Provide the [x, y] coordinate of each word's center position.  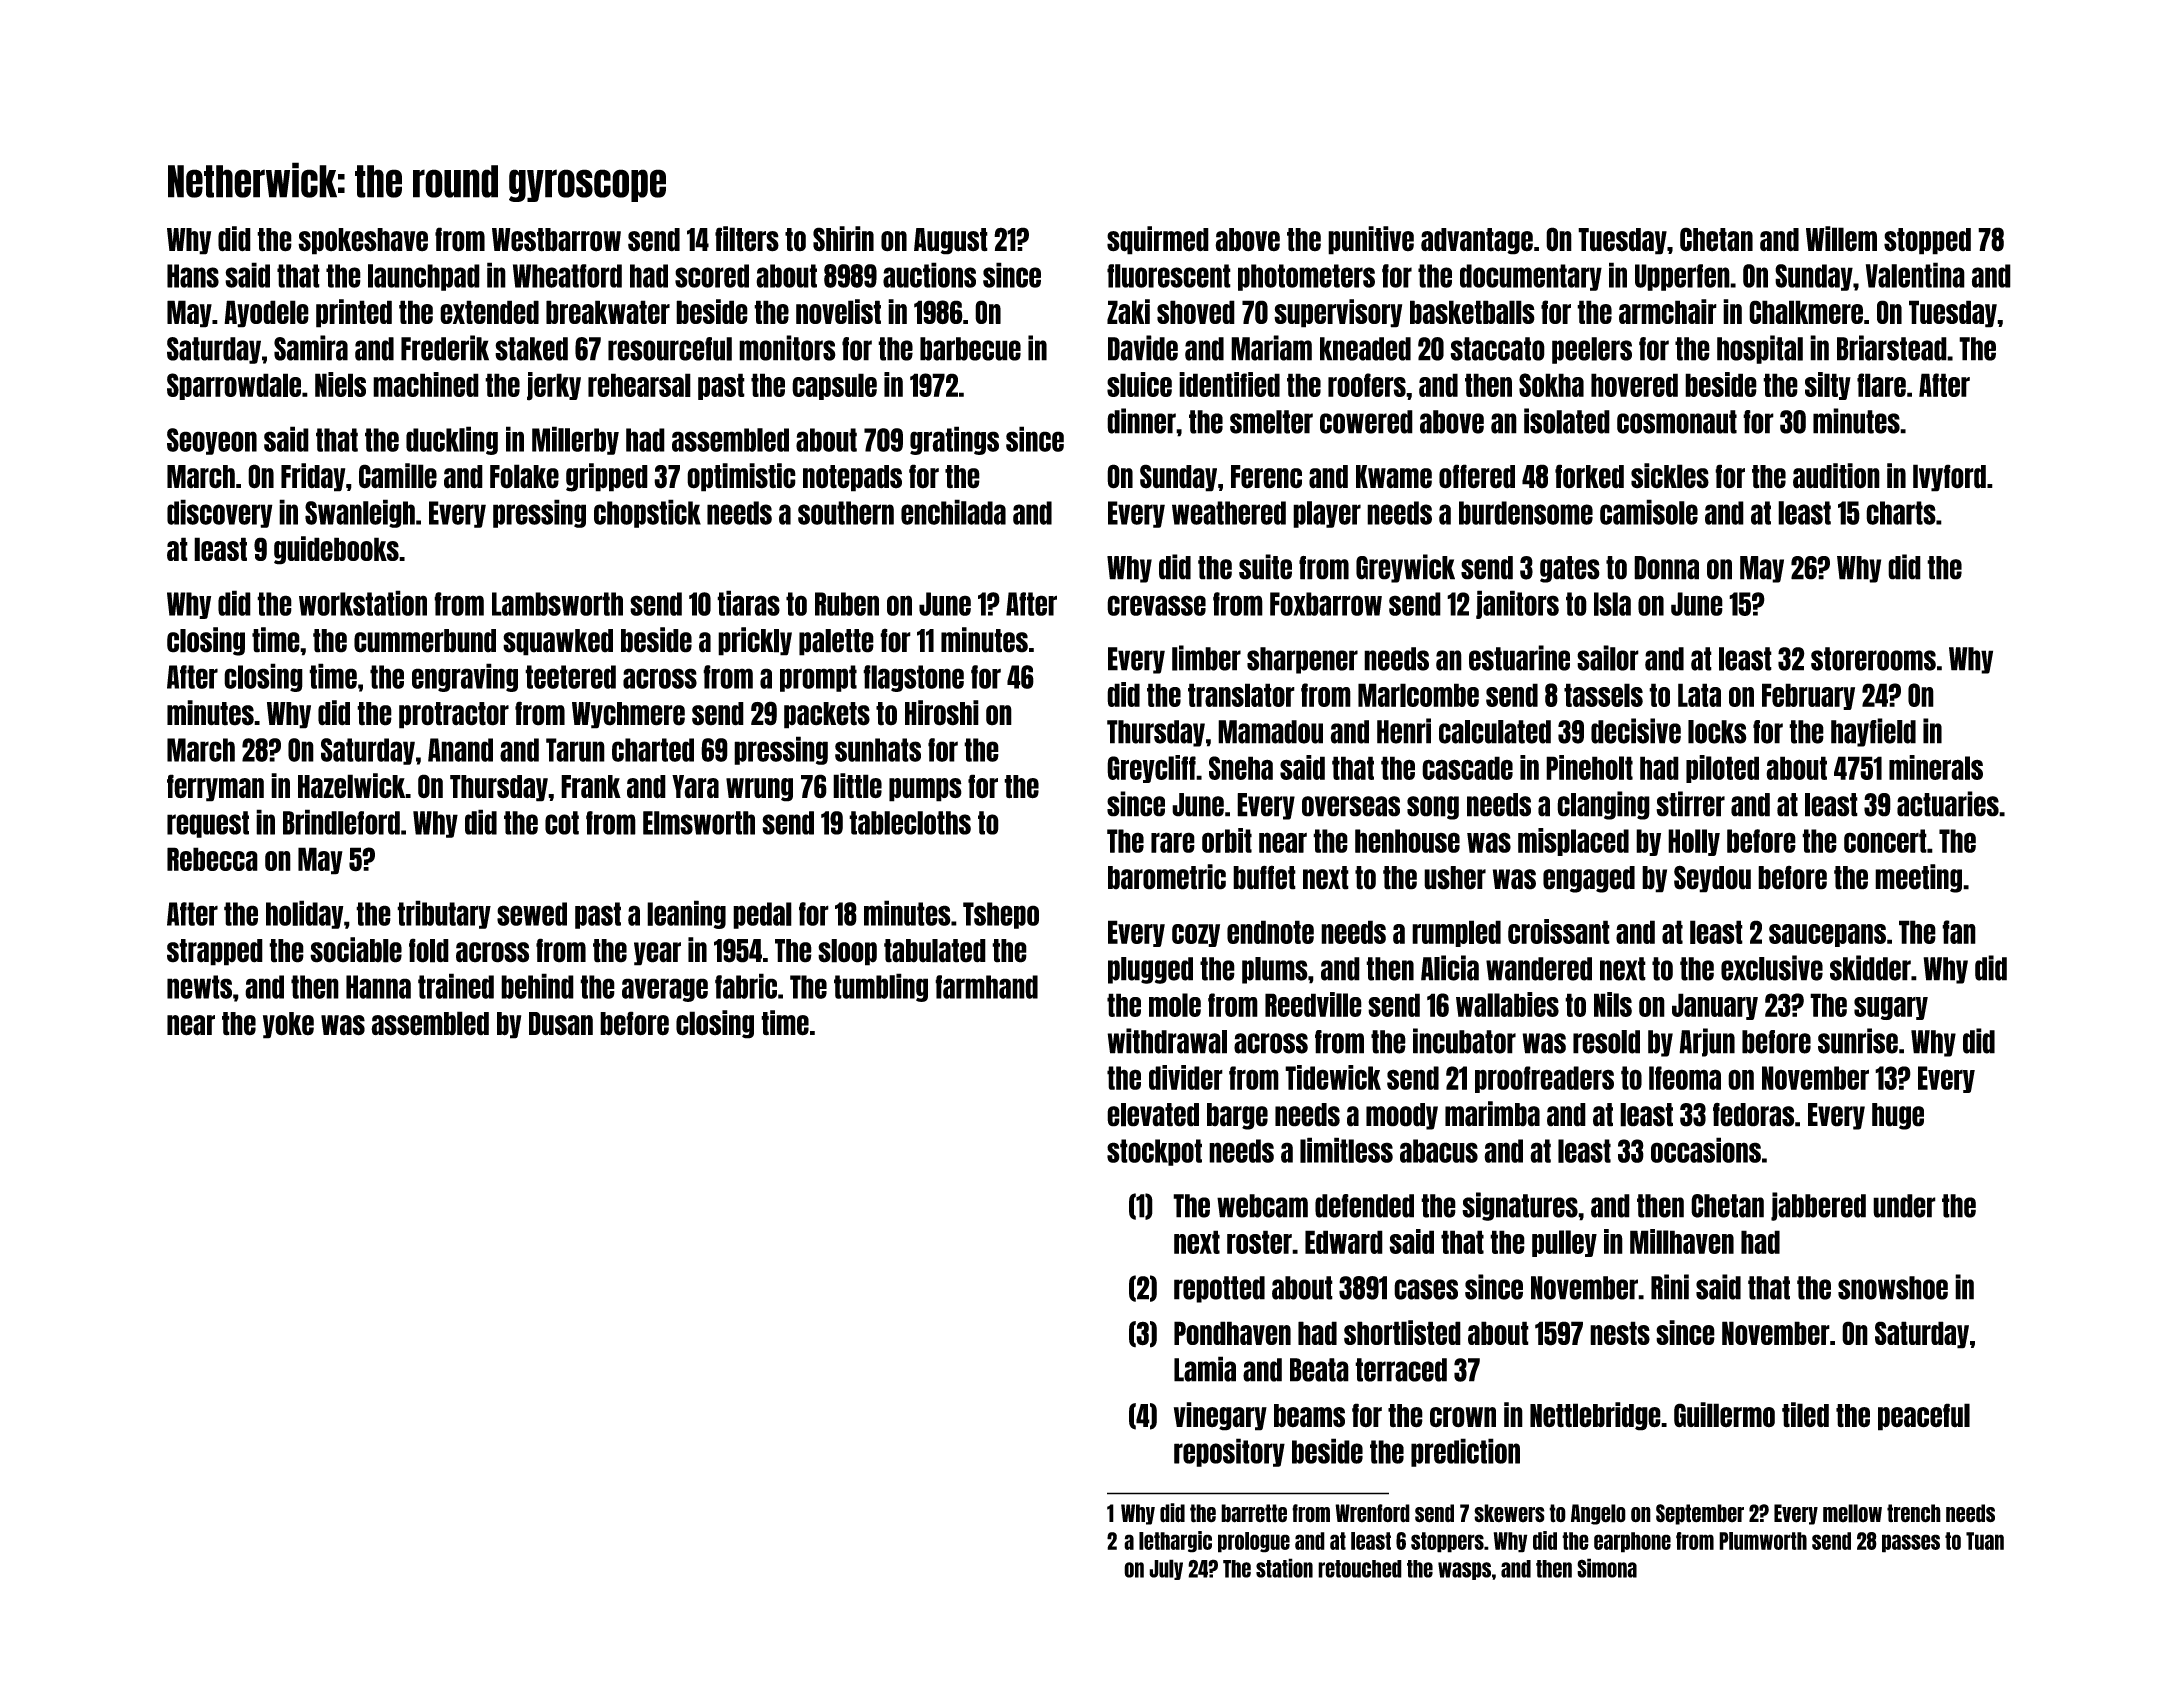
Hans [193, 276]
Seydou [1712, 879]
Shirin [843, 239]
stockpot [1154, 1152]
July [1166, 1569]
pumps [925, 790]
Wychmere [628, 715]
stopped [1927, 241]
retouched [1360, 1569]
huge [1898, 1116]
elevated [1153, 1115]
